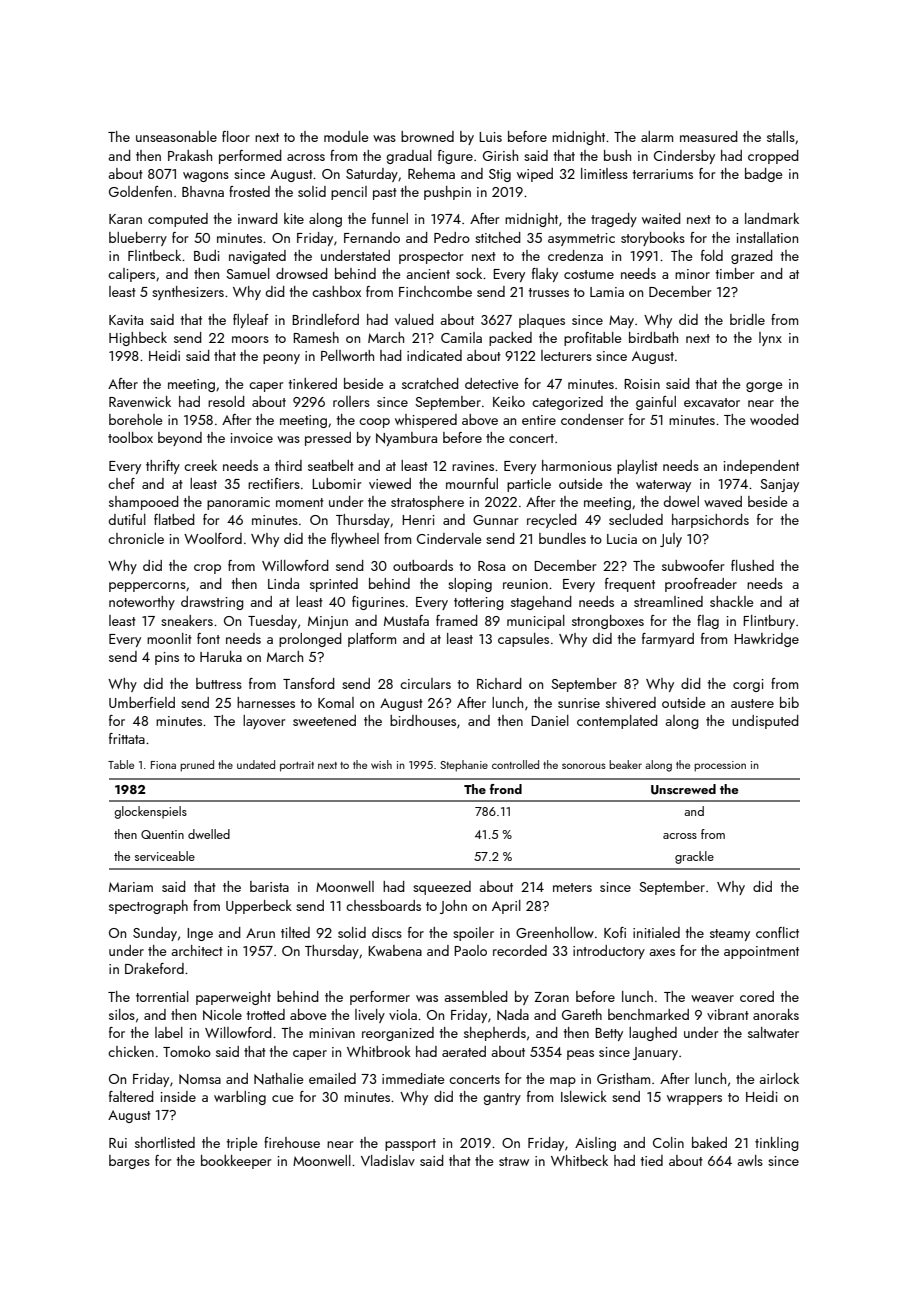 Image resolution: width=908 pixels, height=1316 pixels. What do you see at coordinates (346, 136) in the screenshot?
I see `module` at bounding box center [346, 136].
